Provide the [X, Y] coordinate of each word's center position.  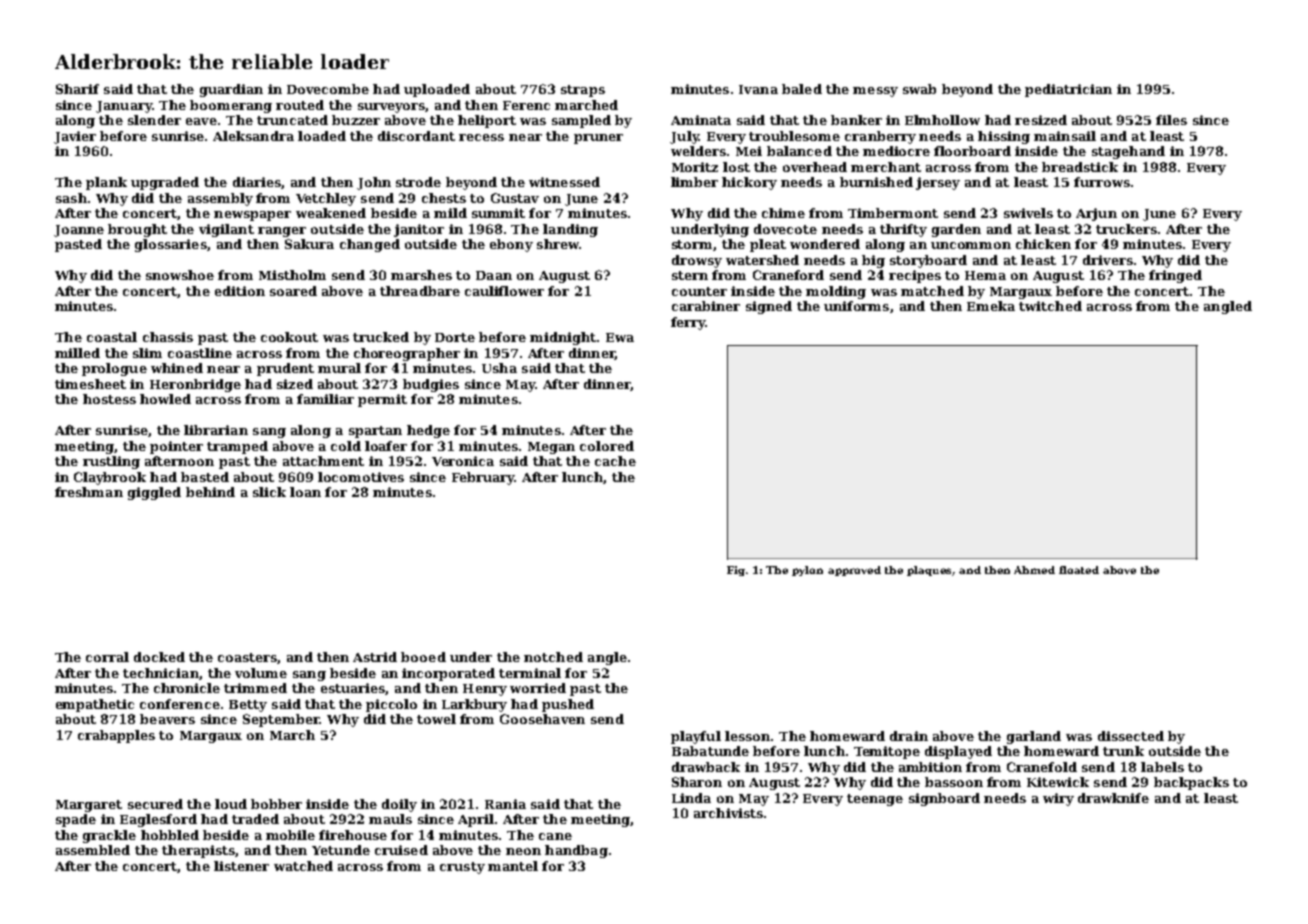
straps [583, 91]
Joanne [79, 231]
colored [607, 446]
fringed [1175, 276]
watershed [762, 260]
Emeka [991, 306]
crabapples [116, 736]
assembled [93, 850]
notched [553, 657]
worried [538, 688]
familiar [325, 399]
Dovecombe [328, 89]
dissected [1131, 736]
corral [107, 657]
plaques [930, 571]
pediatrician [1068, 90]
